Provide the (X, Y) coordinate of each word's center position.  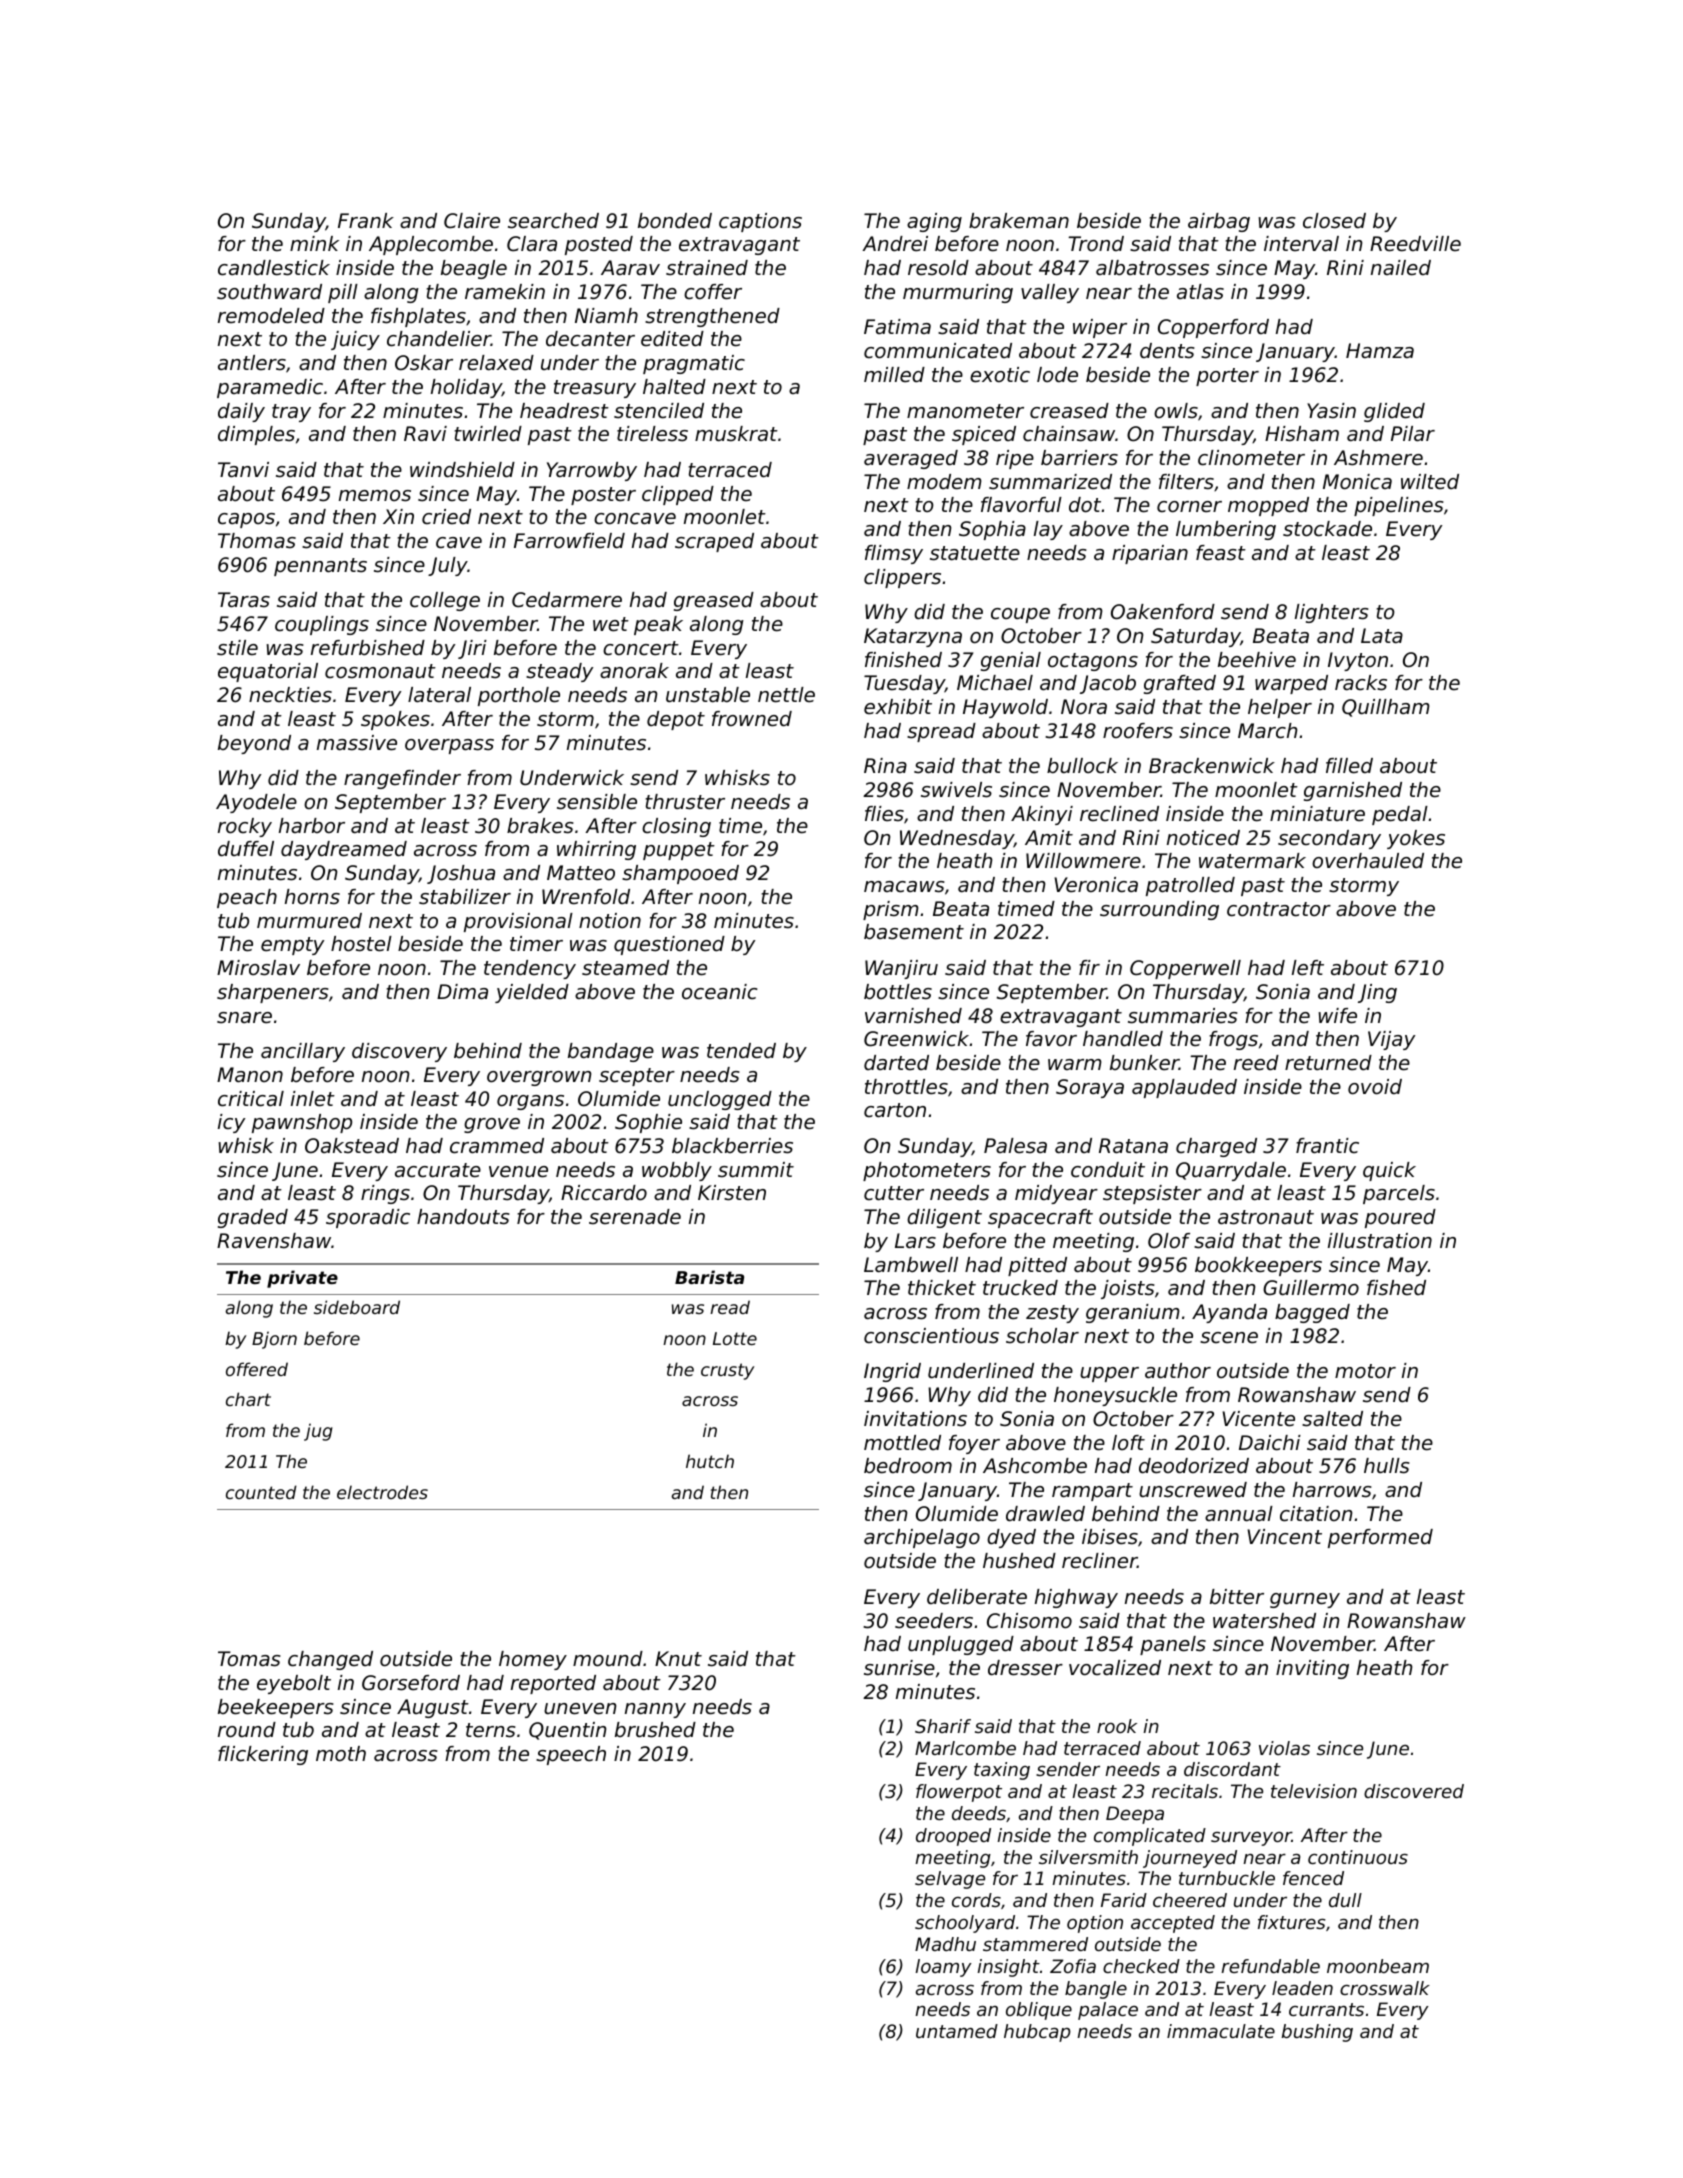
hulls (1387, 1466)
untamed (957, 2031)
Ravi (425, 433)
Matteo (581, 873)
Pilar (1413, 433)
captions (760, 222)
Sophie (648, 1123)
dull (1345, 1900)
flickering (263, 1755)
